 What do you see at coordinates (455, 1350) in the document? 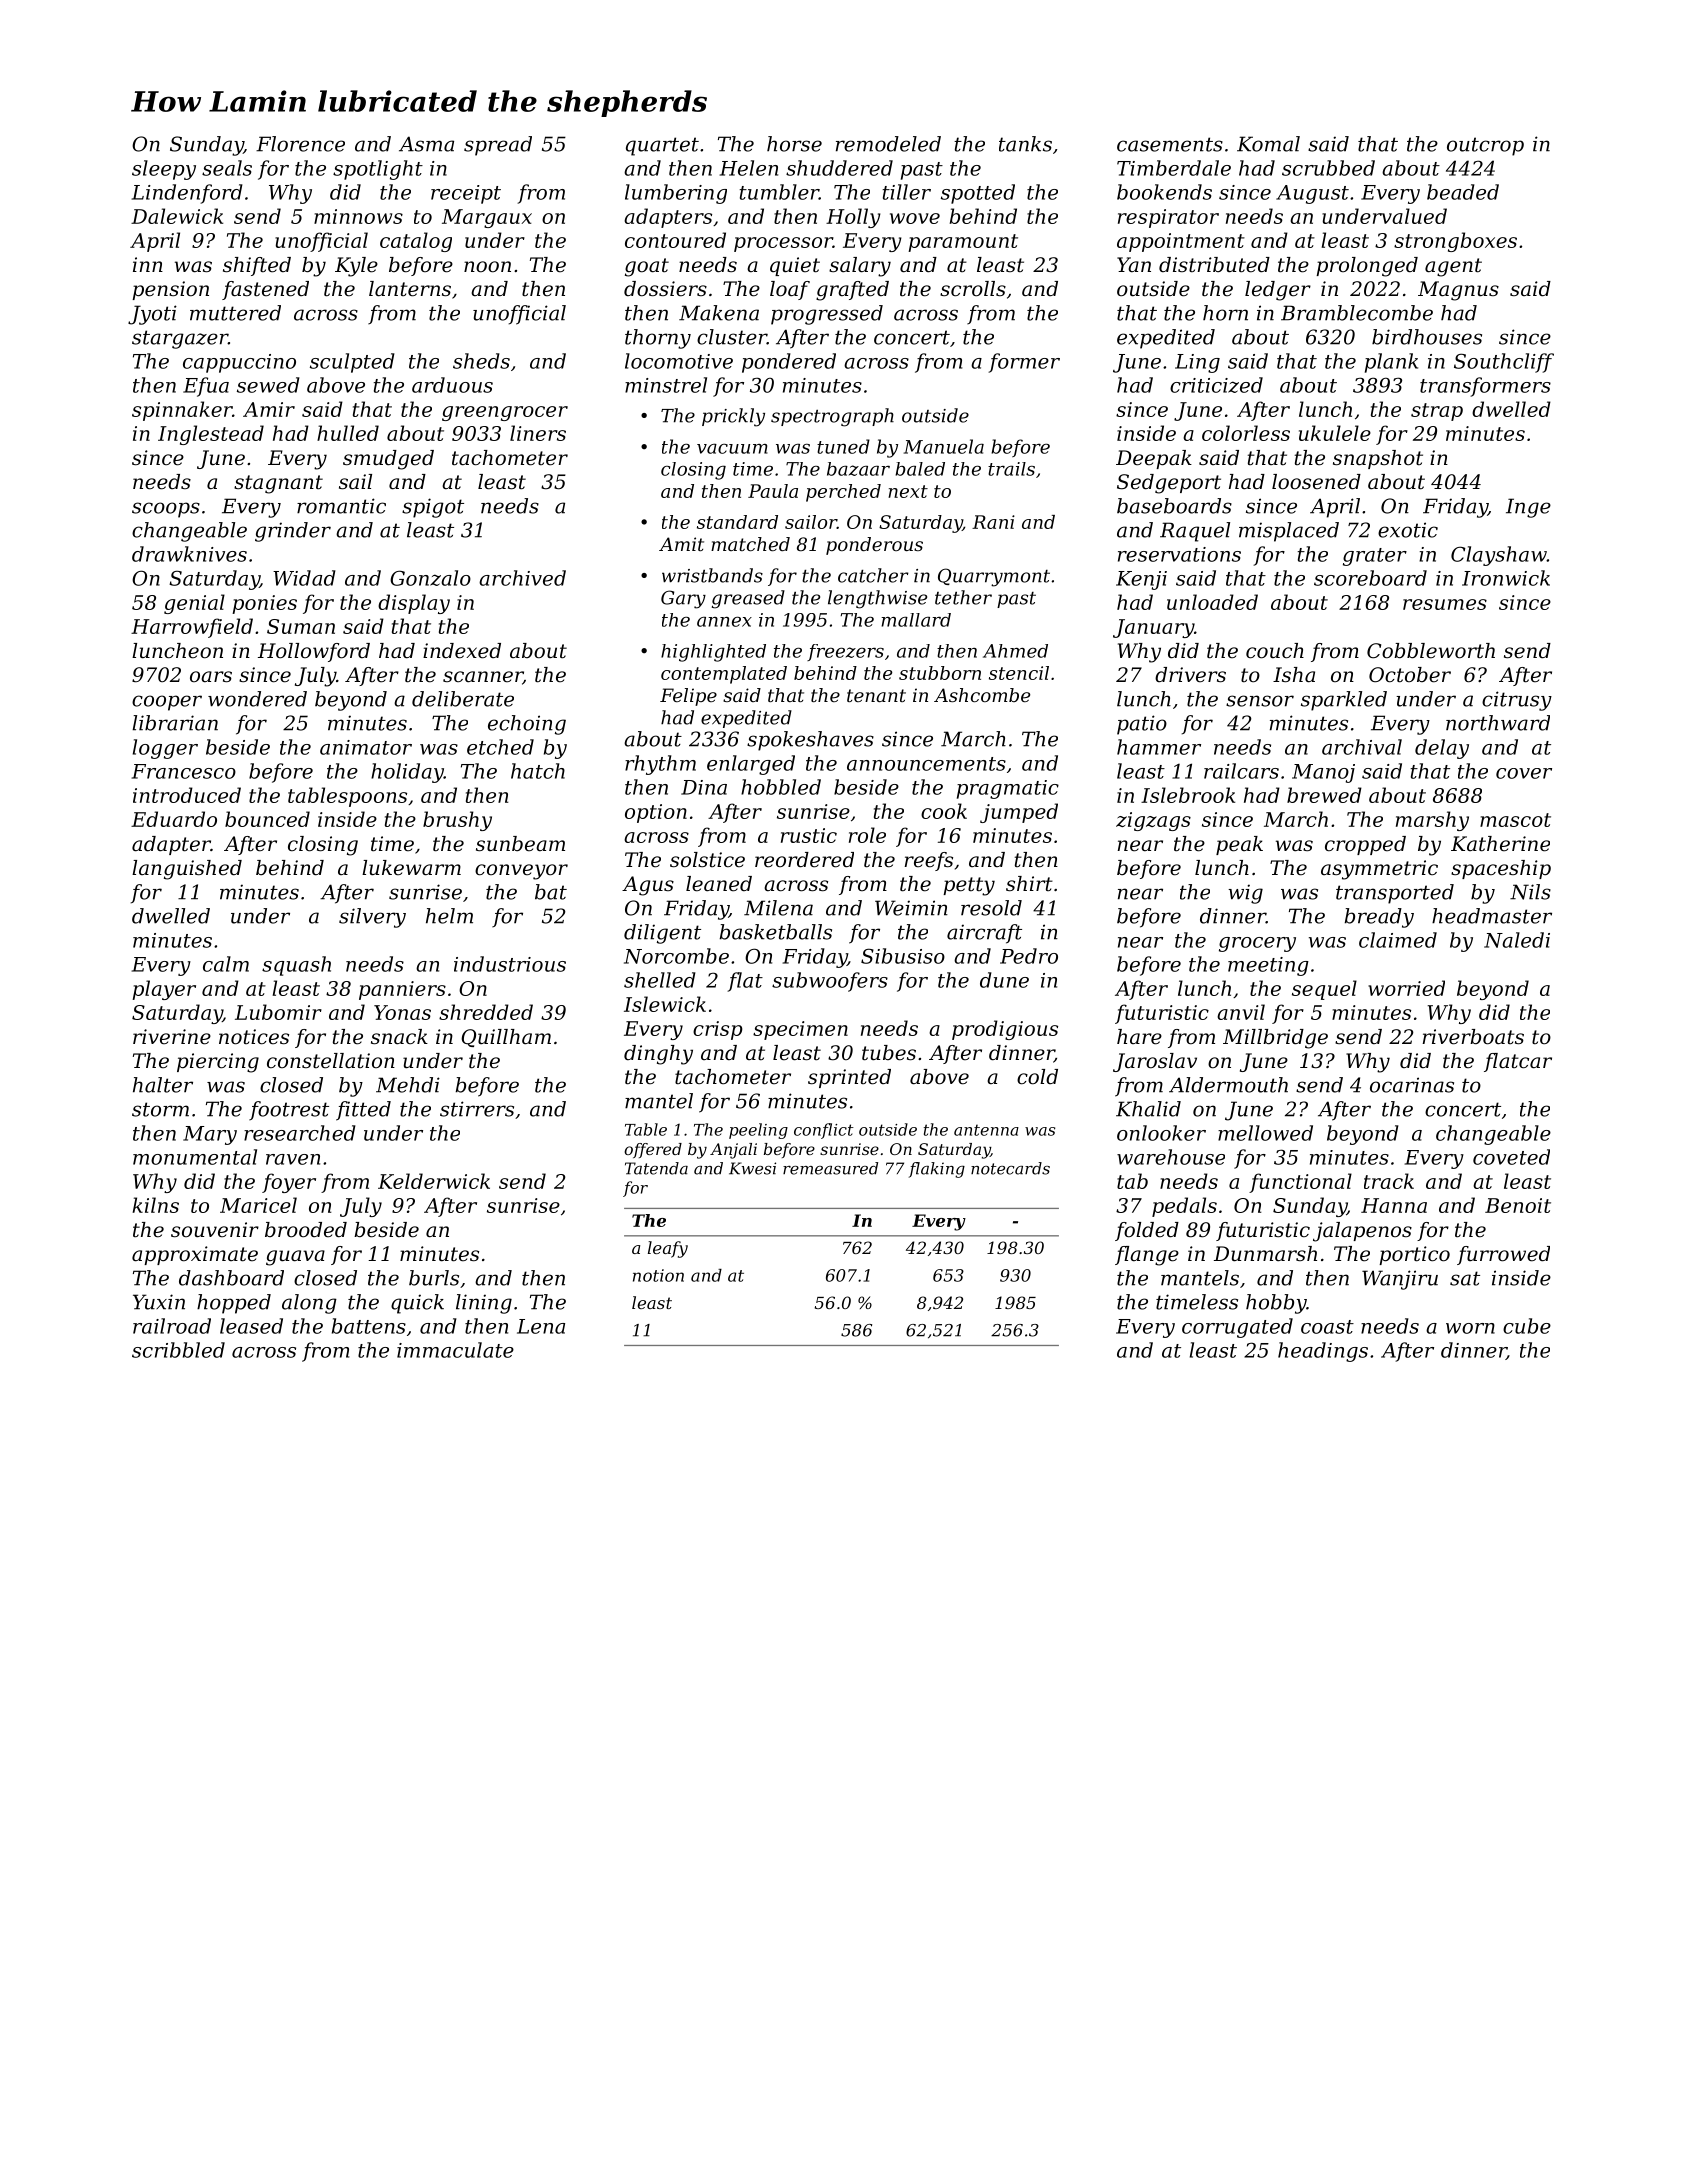
I see `immaculate` at bounding box center [455, 1350].
